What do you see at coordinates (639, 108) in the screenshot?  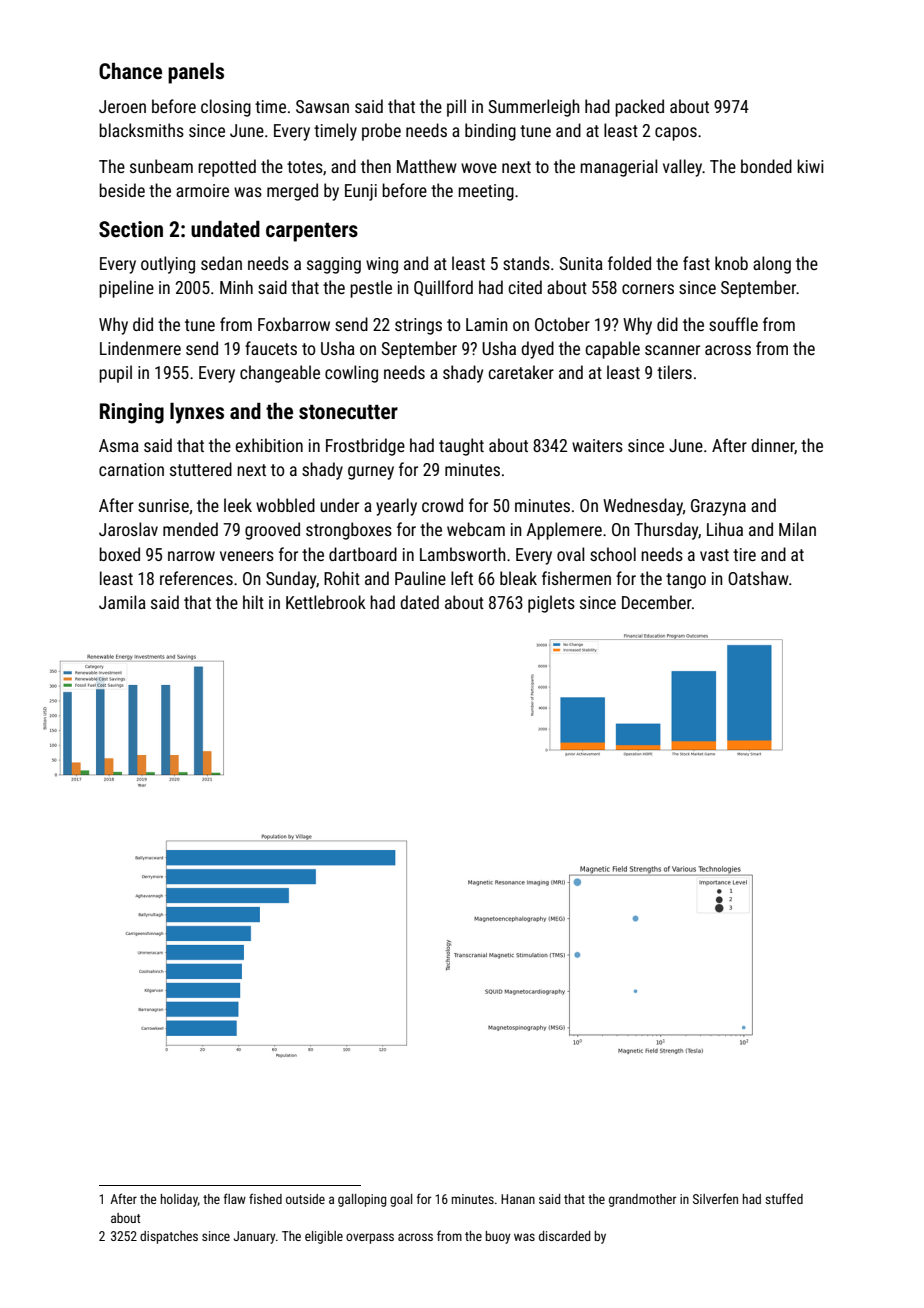 I see `packed` at bounding box center [639, 108].
